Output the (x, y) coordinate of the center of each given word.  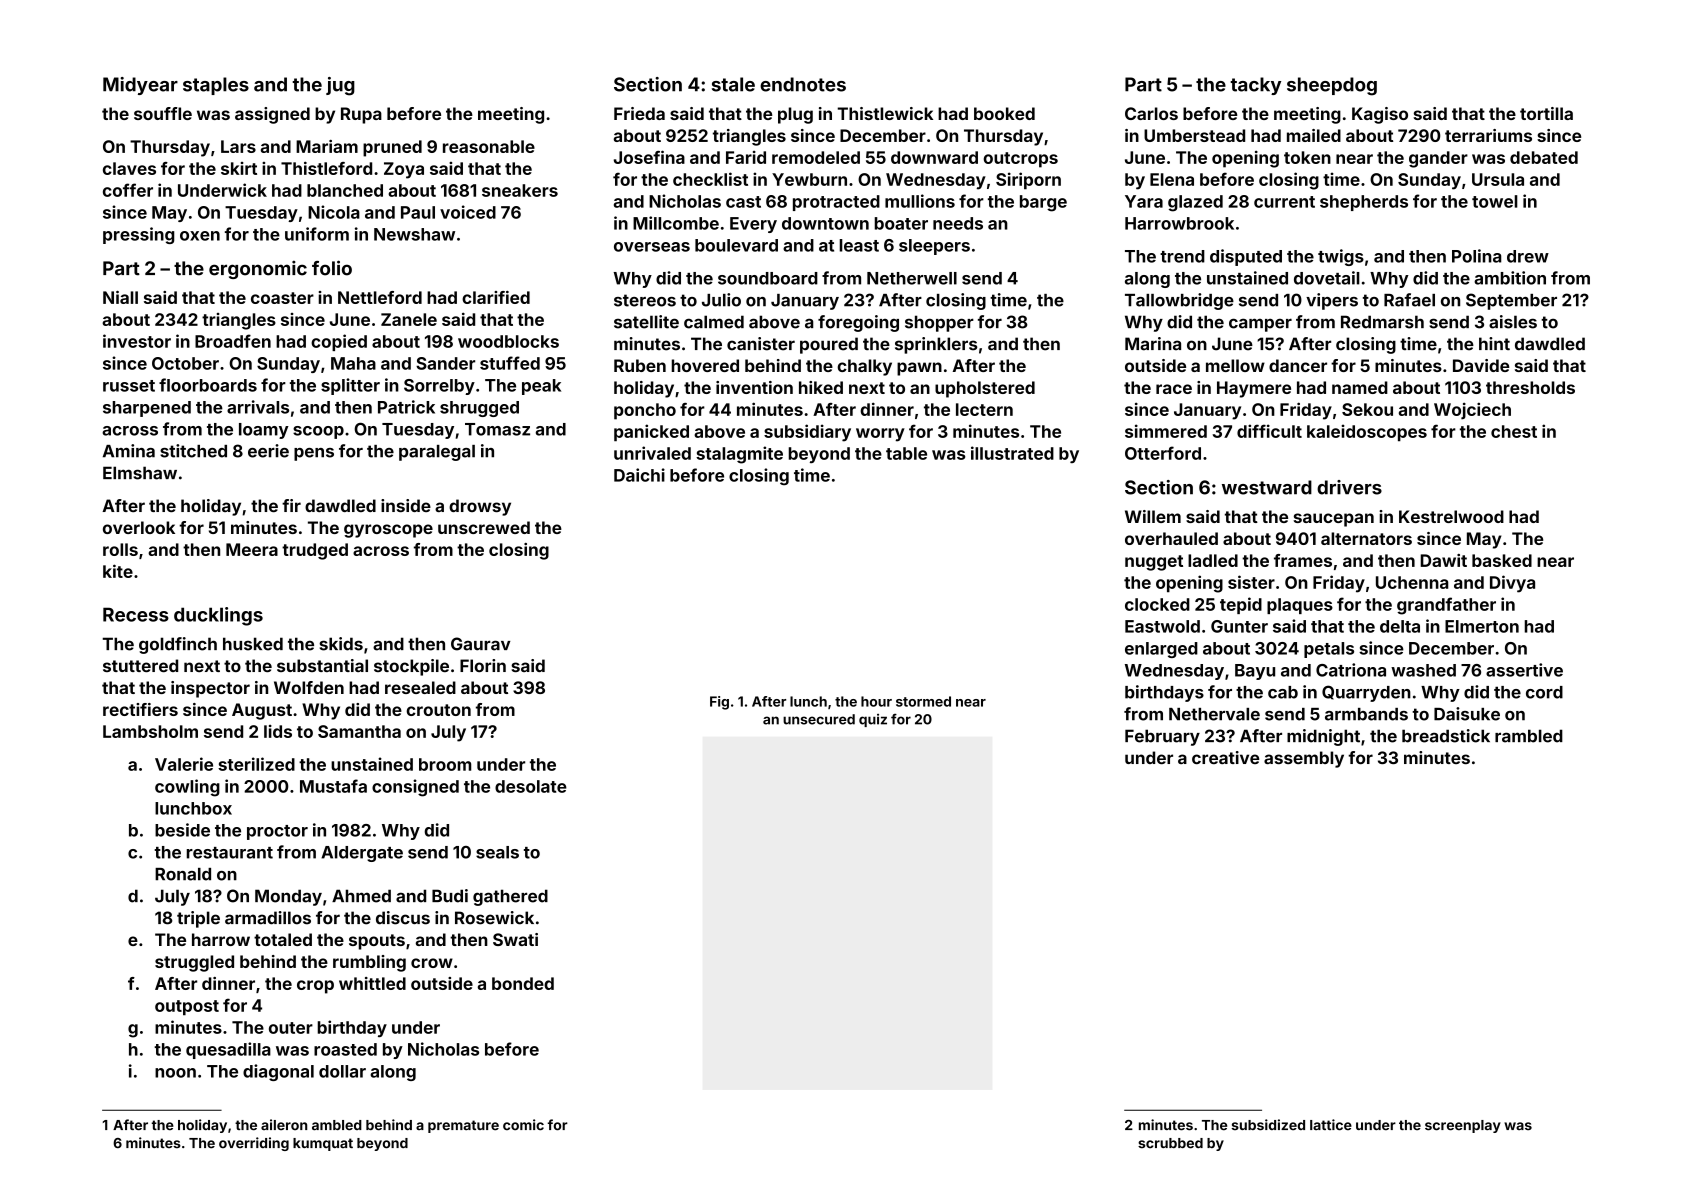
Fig (719, 703)
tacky (1255, 86)
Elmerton (1482, 626)
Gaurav (481, 644)
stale (733, 84)
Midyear (140, 86)
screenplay (1463, 1126)
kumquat (323, 1144)
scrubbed (1170, 1143)
